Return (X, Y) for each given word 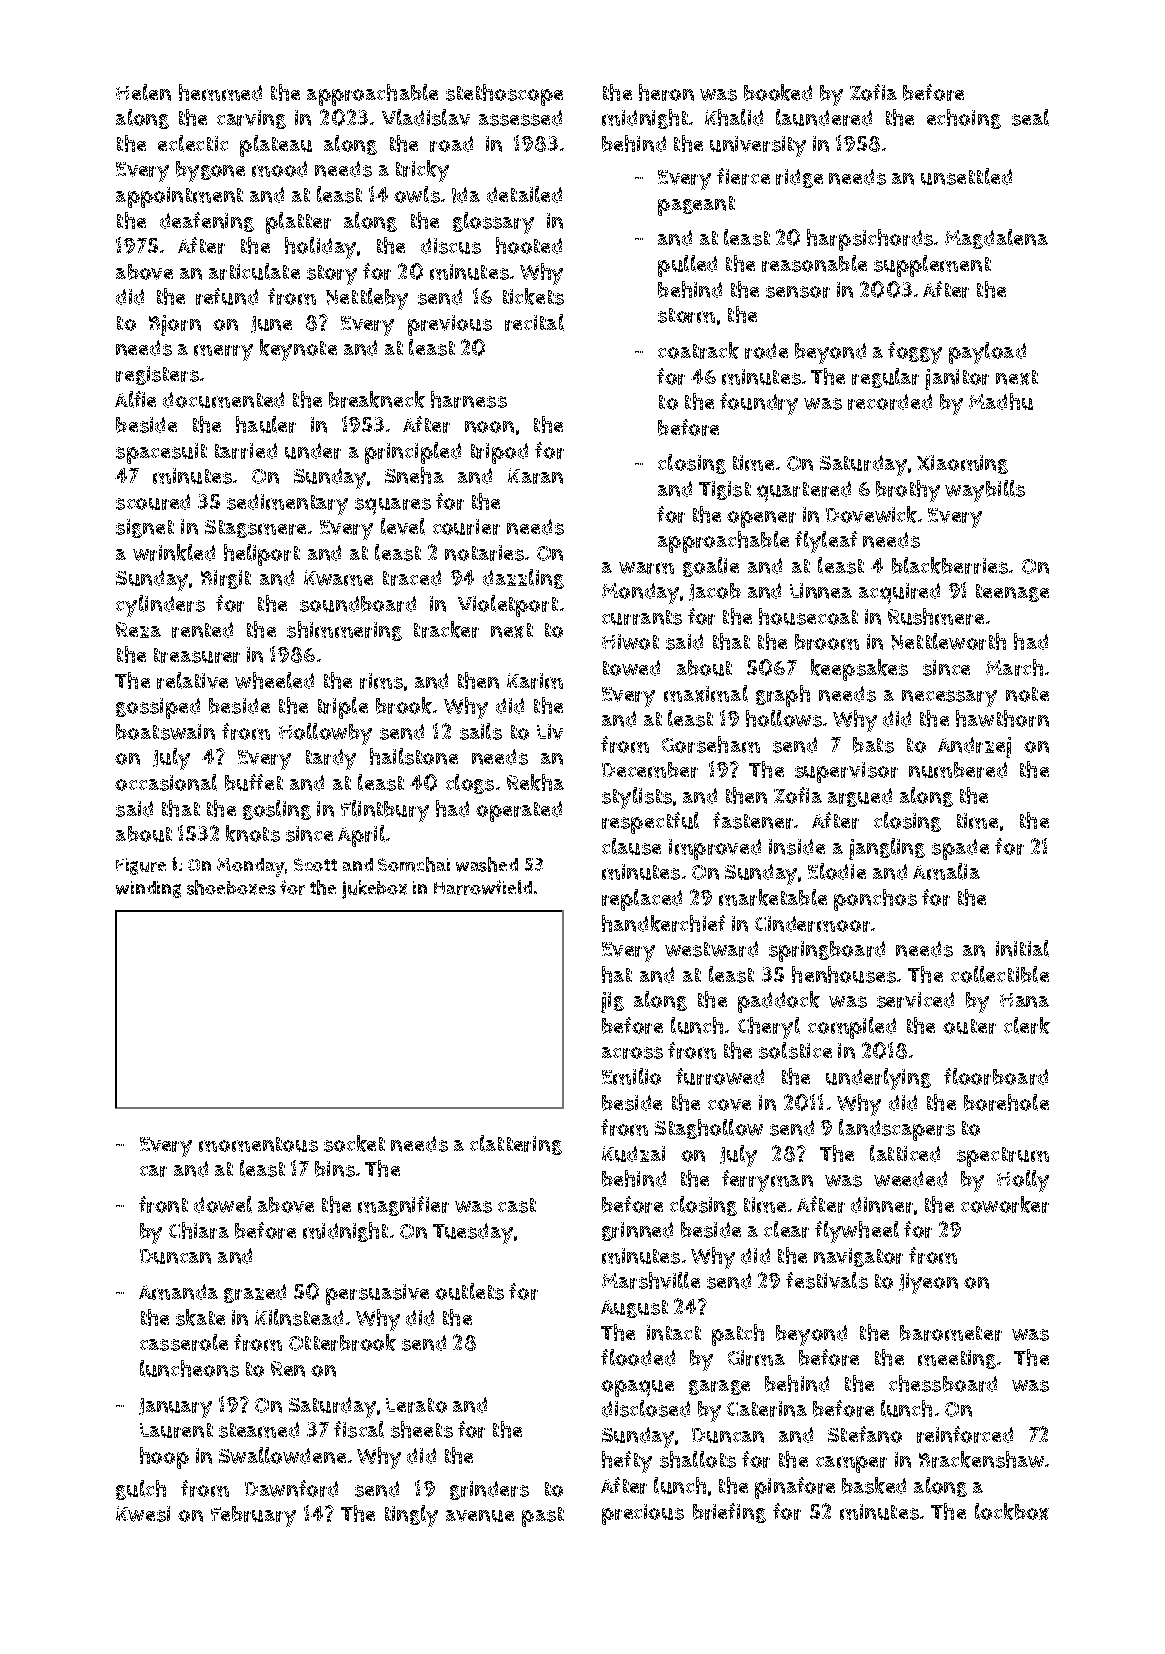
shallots (698, 1459)
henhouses (844, 974)
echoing (964, 119)
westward (711, 949)
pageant (696, 206)
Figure (141, 866)
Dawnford (291, 1488)
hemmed (220, 92)
